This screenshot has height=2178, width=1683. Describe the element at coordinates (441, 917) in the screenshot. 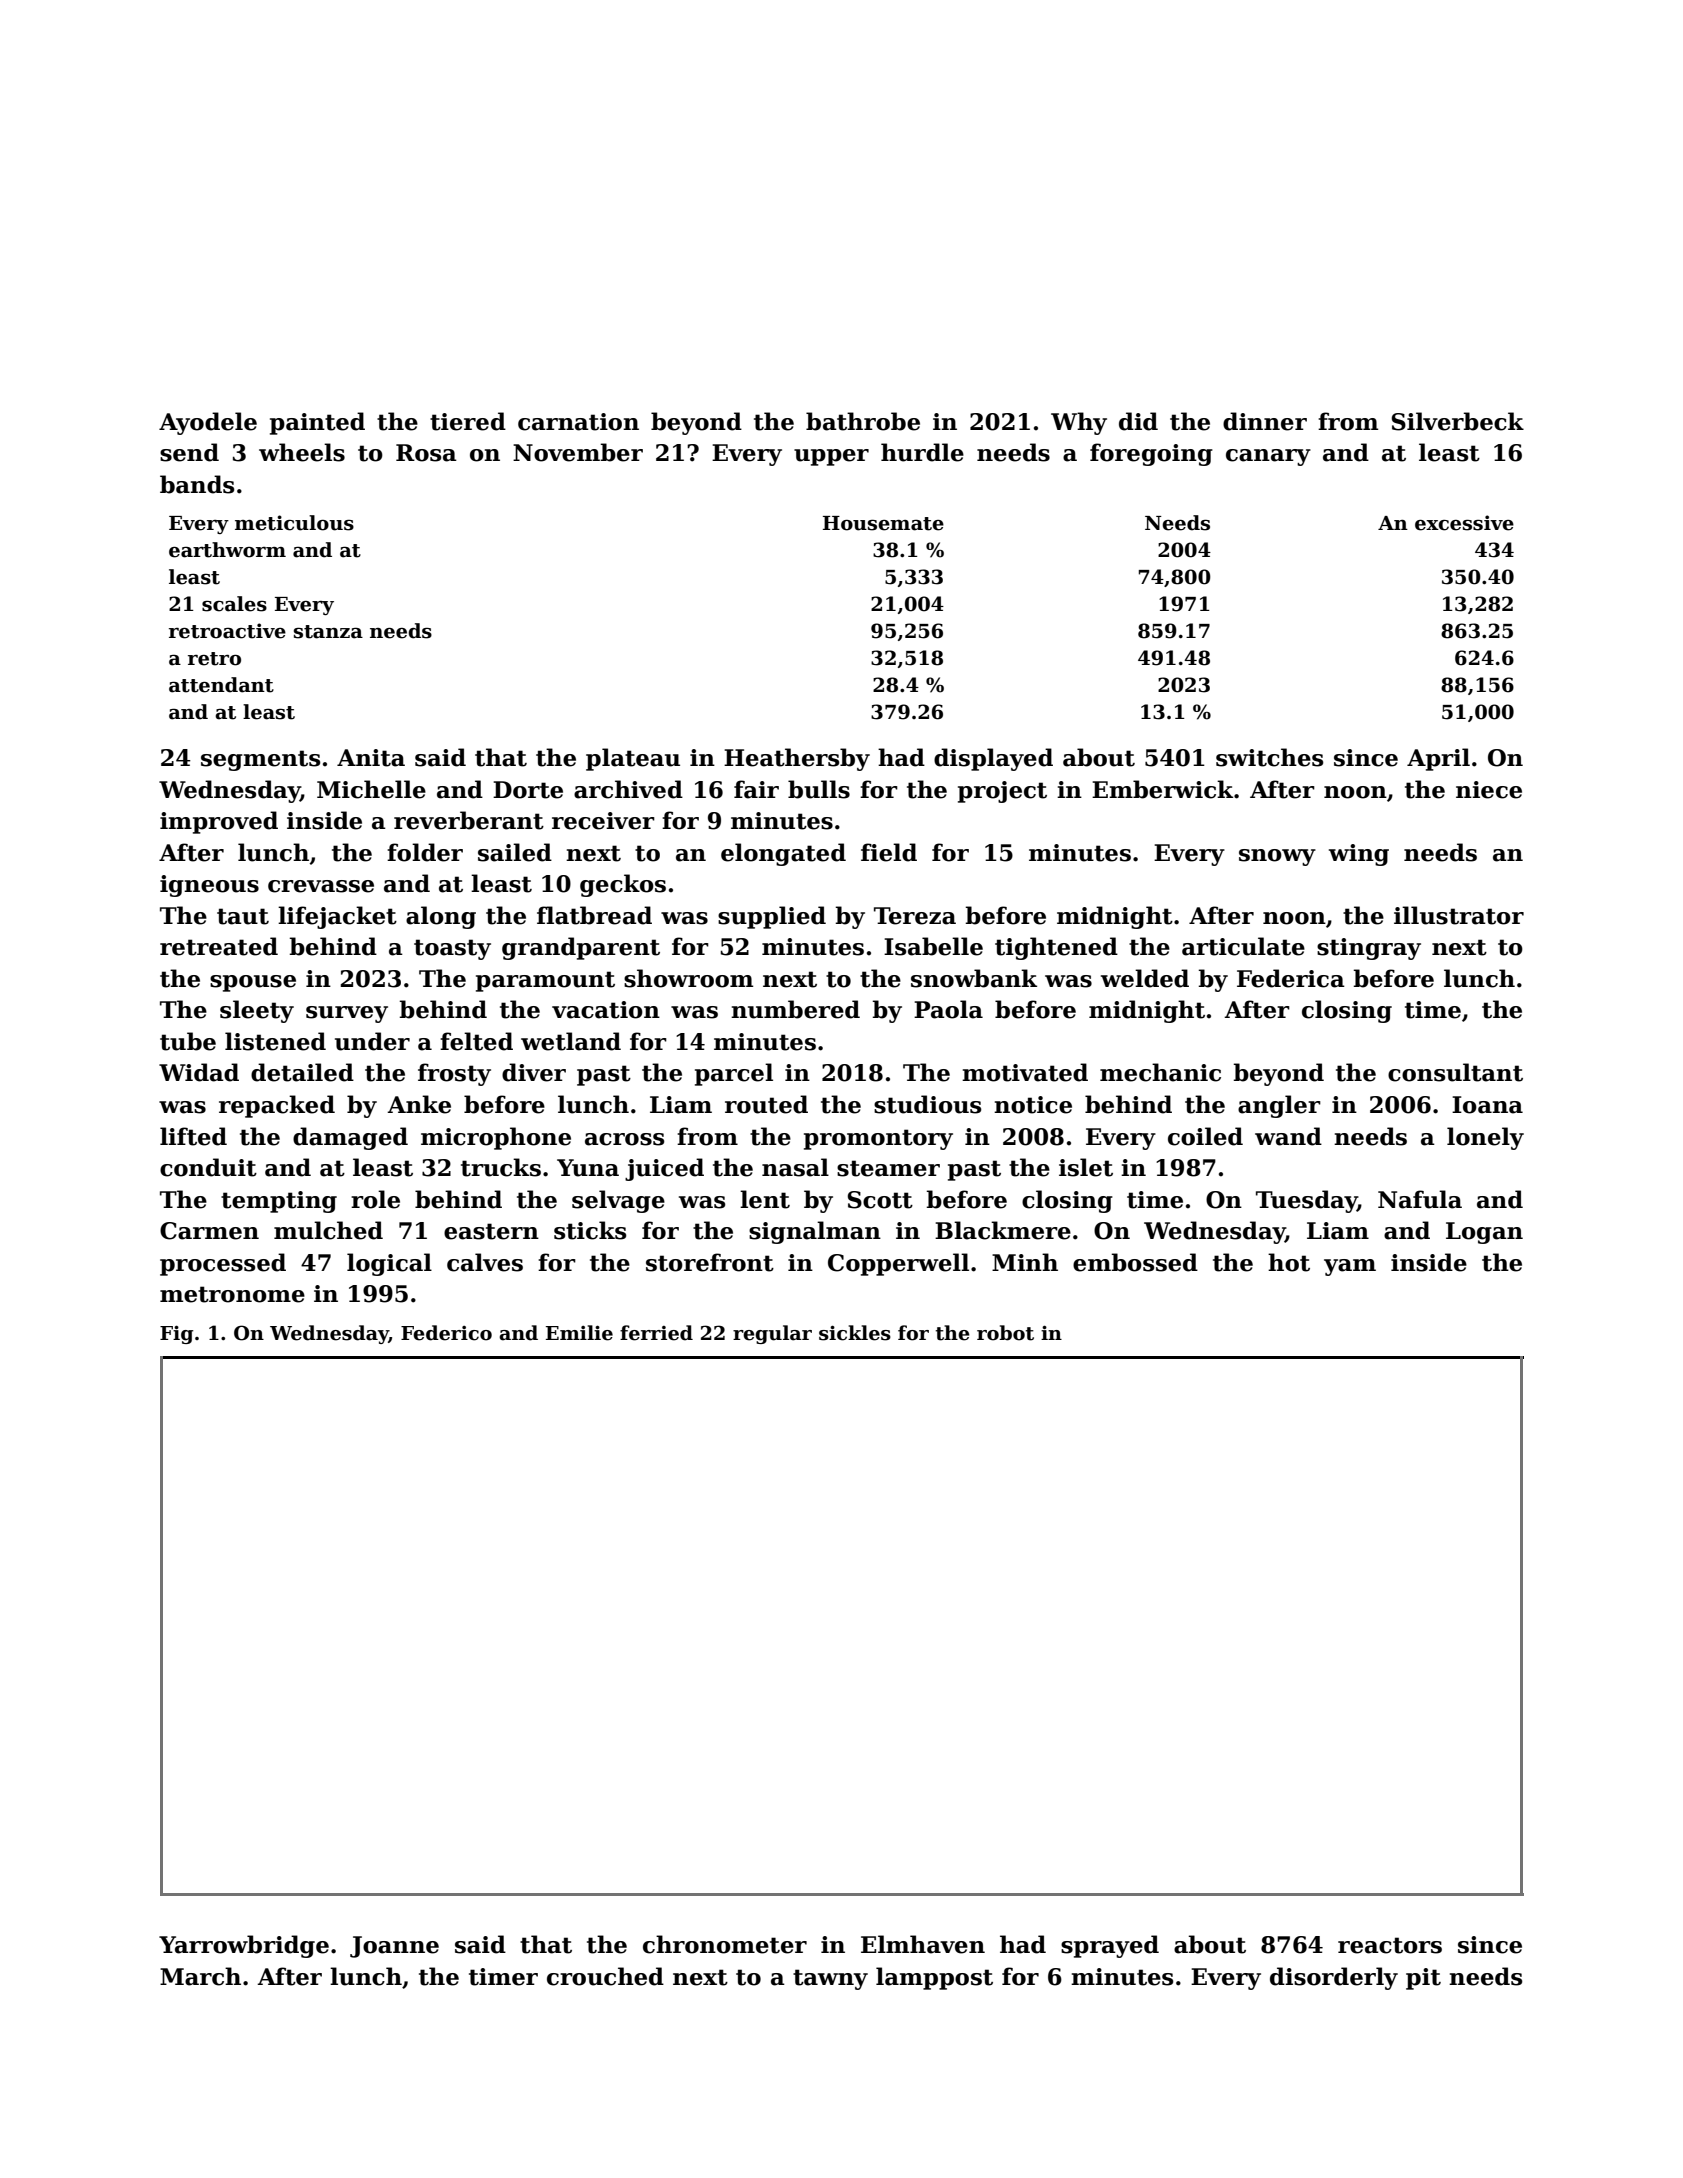

I see `along` at that location.
